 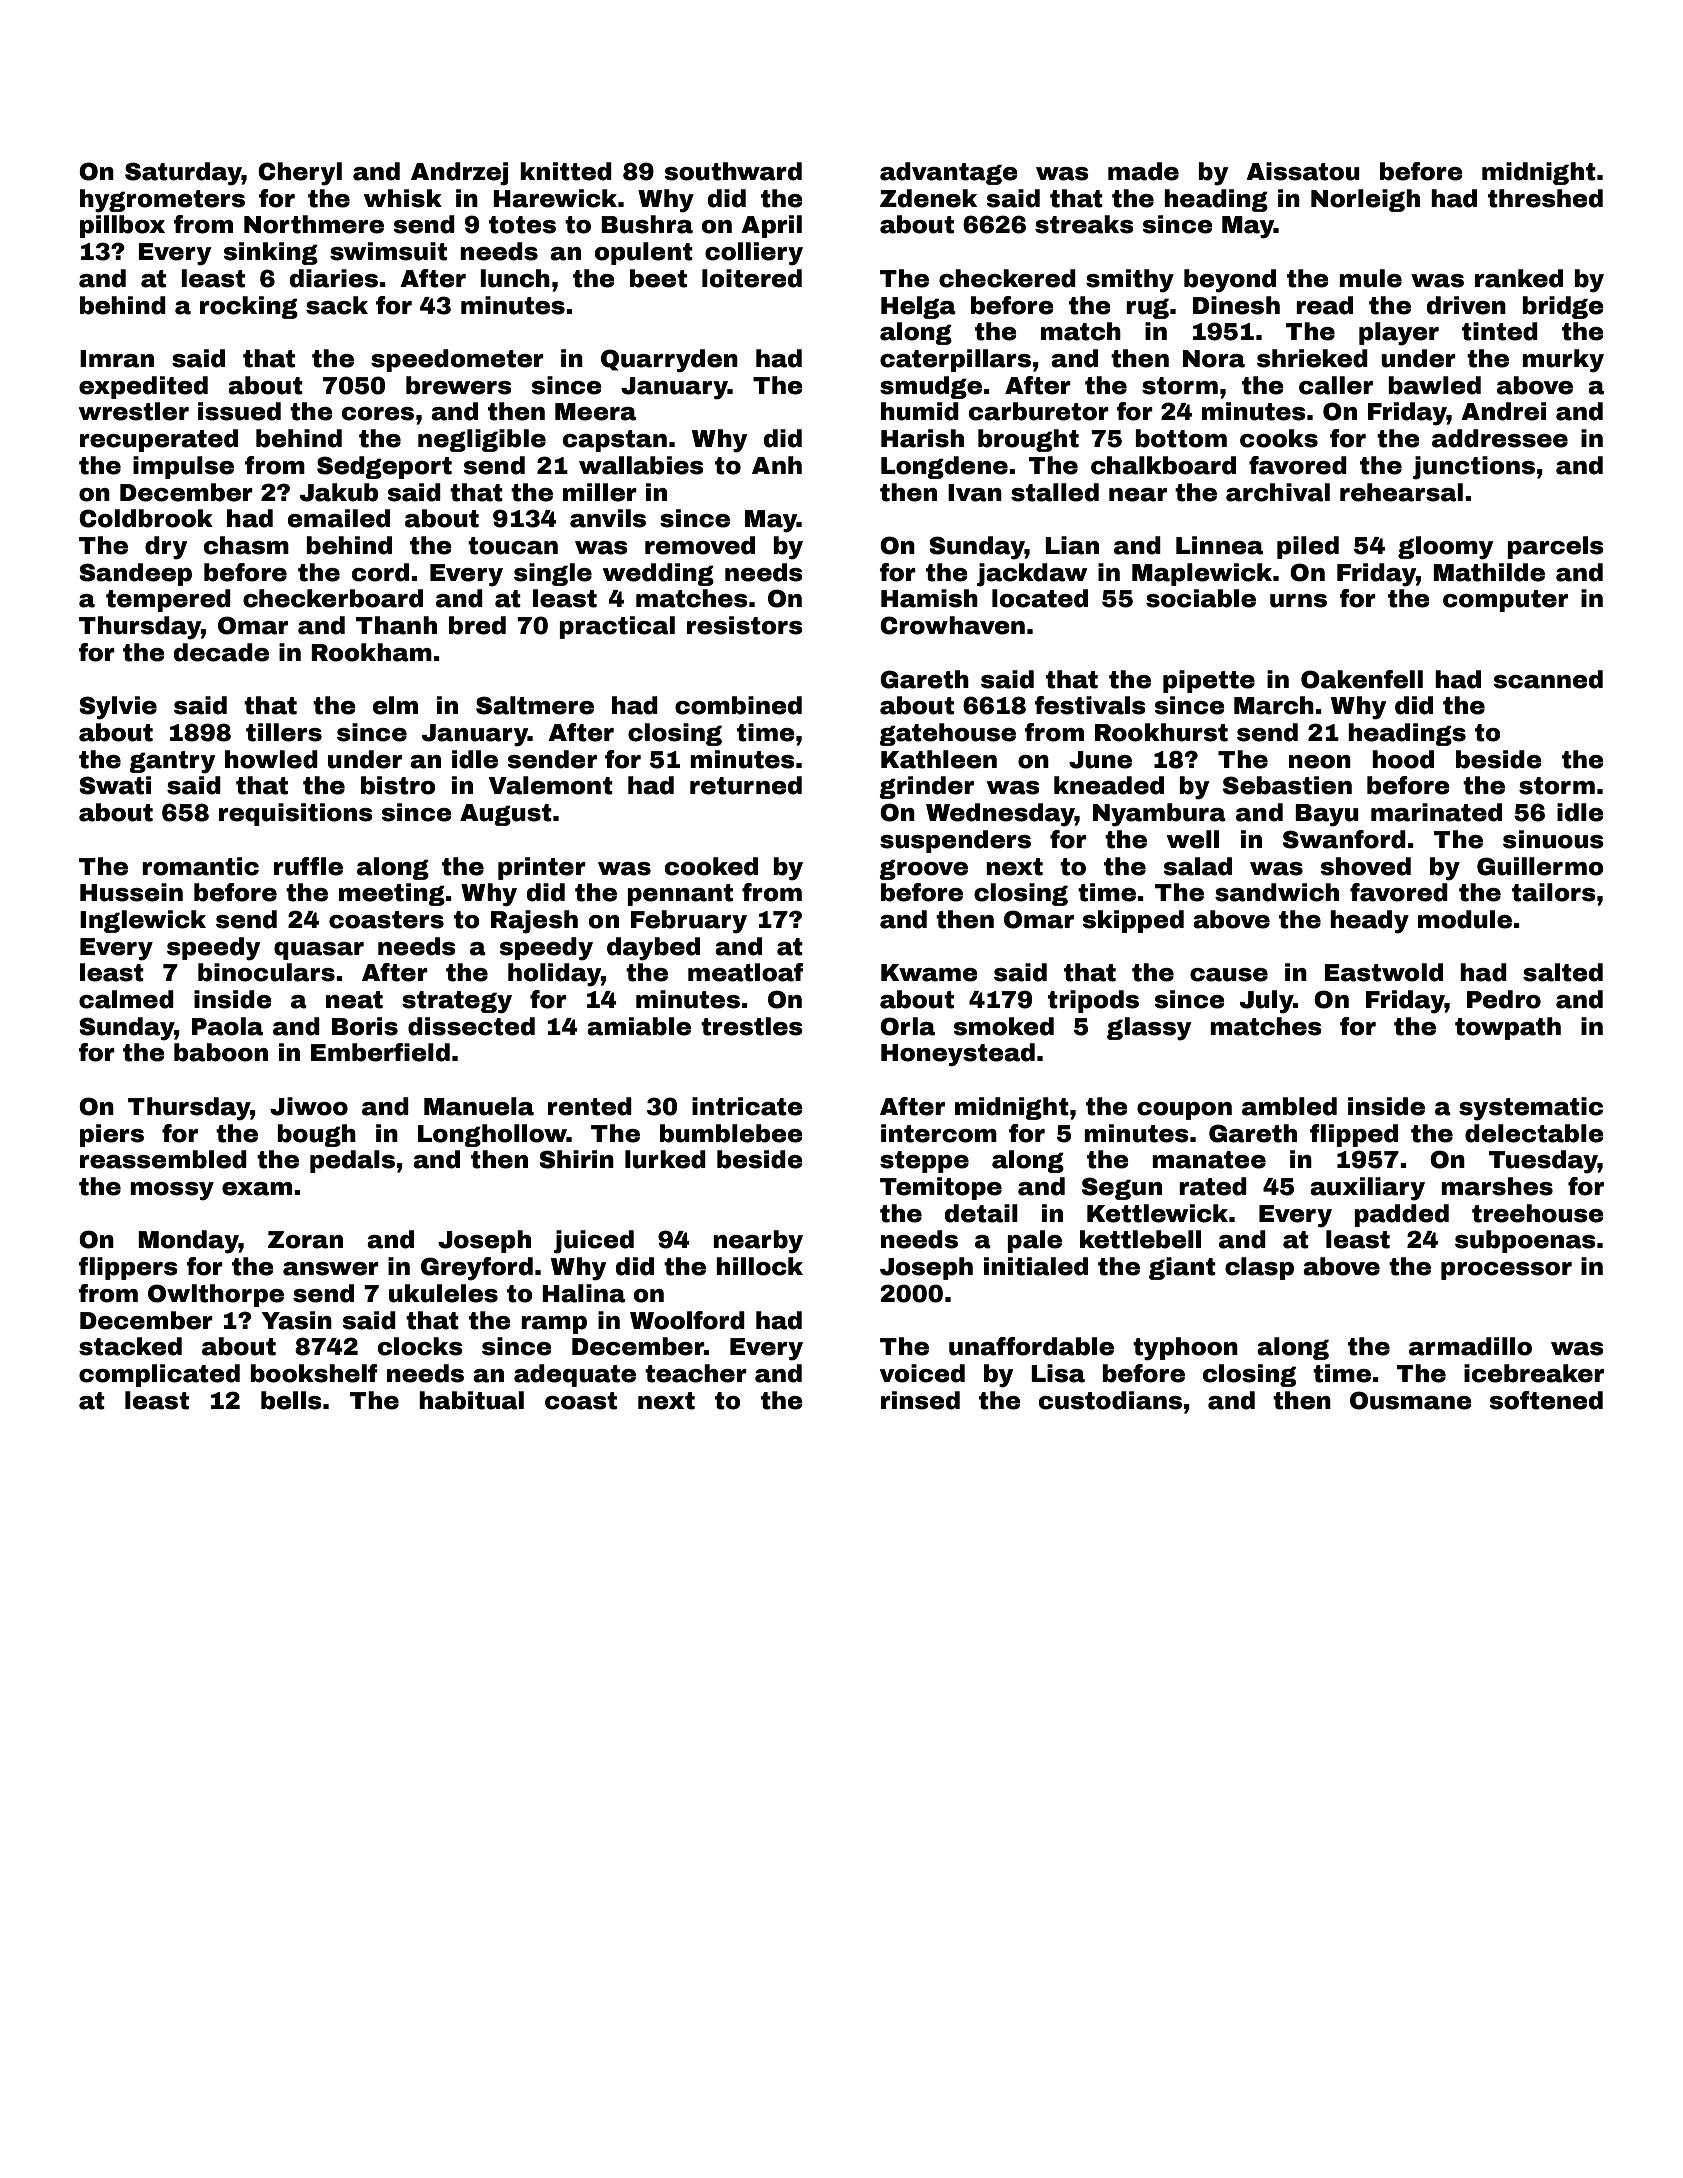 What do you see at coordinates (665, 1159) in the image?
I see `lurked` at bounding box center [665, 1159].
